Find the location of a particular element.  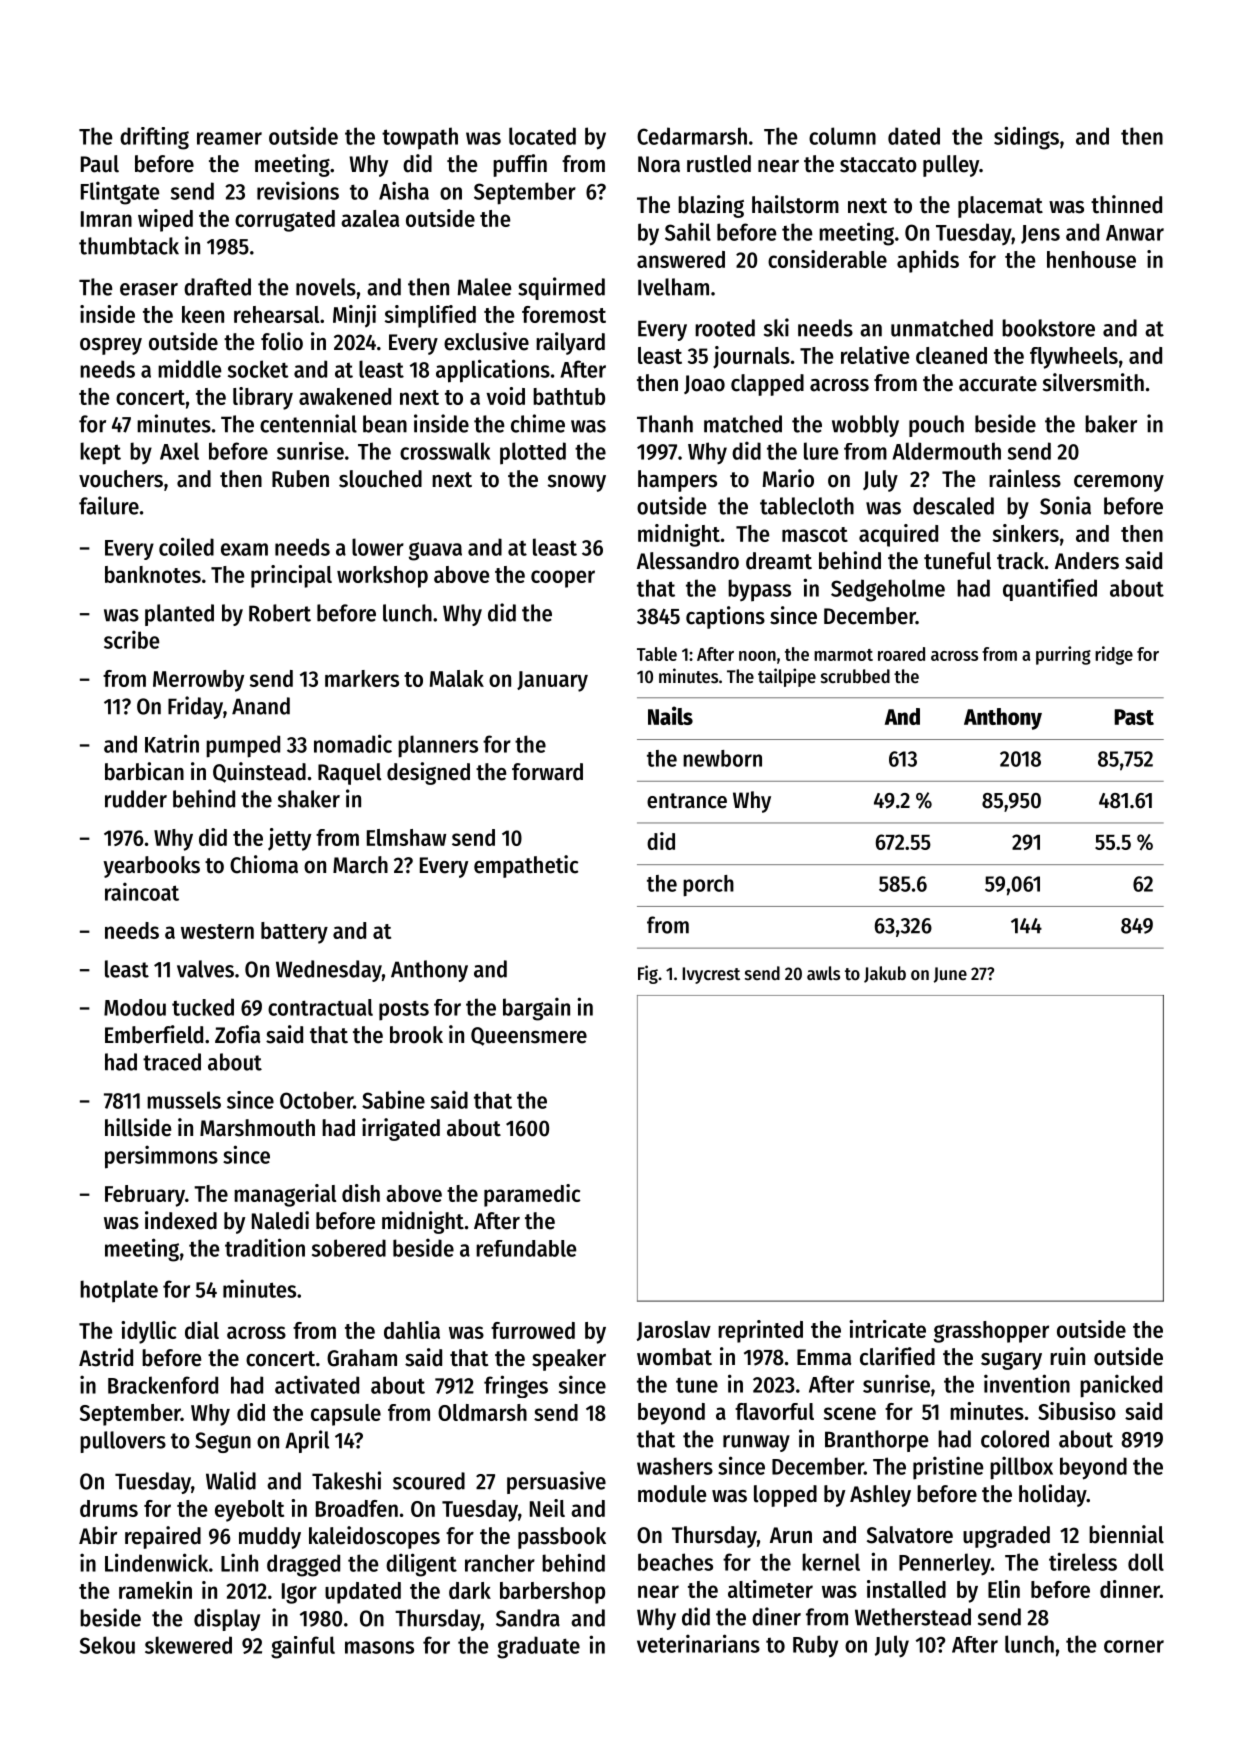

June is located at coordinates (950, 975).
